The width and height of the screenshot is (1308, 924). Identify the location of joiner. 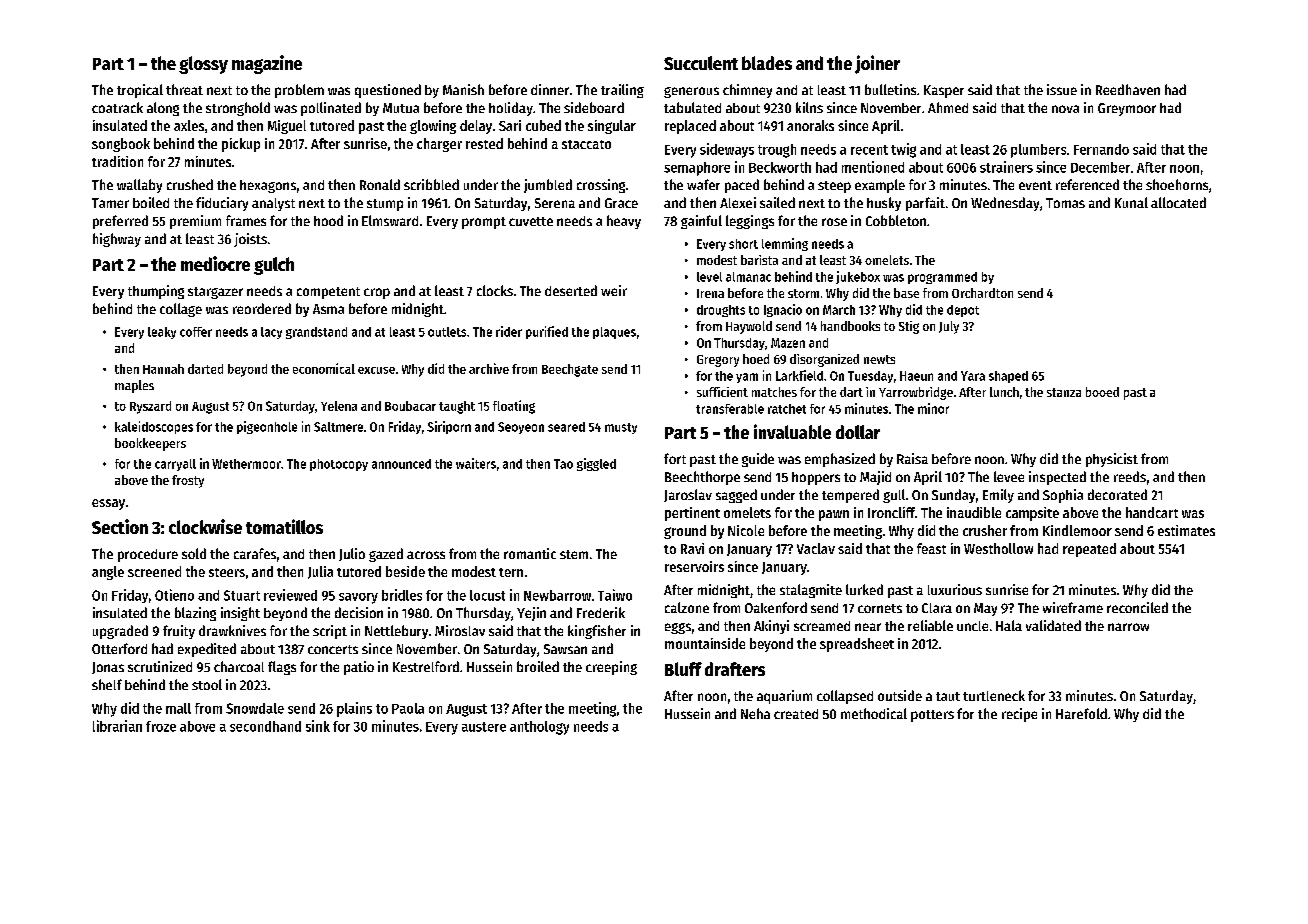
(877, 64).
